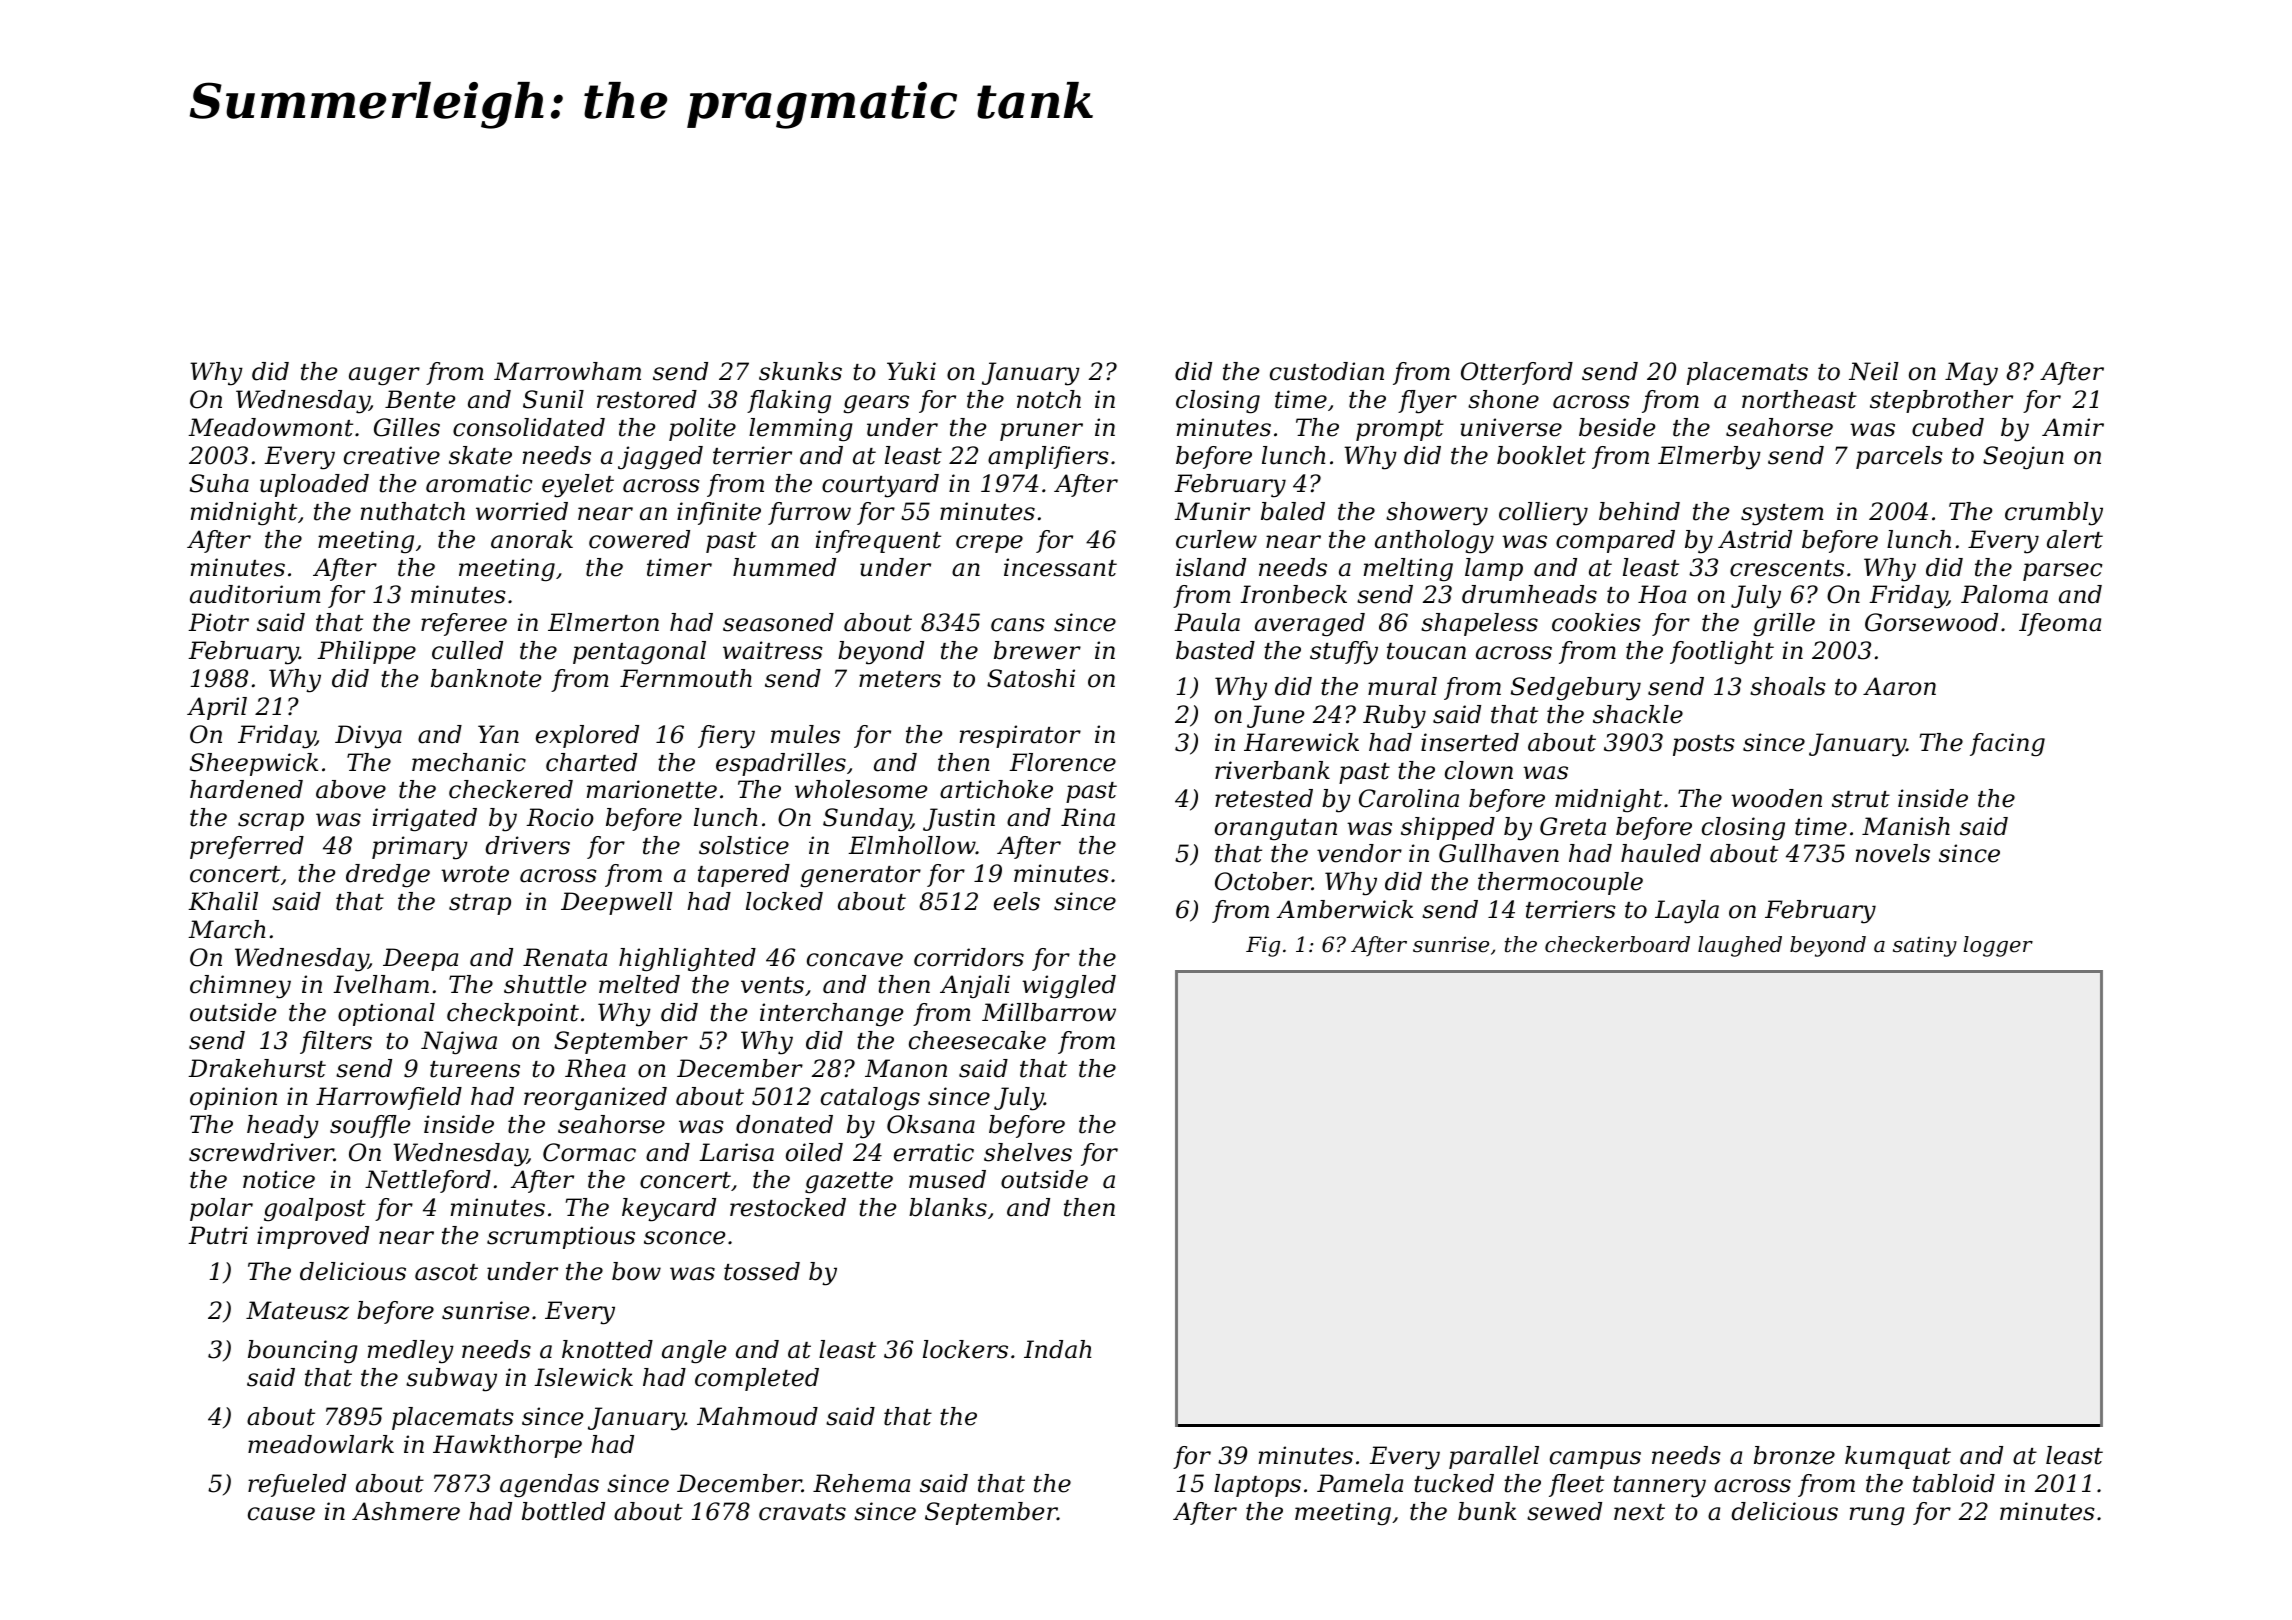 The height and width of the screenshot is (1620, 2292). I want to click on Fig, so click(1263, 946).
